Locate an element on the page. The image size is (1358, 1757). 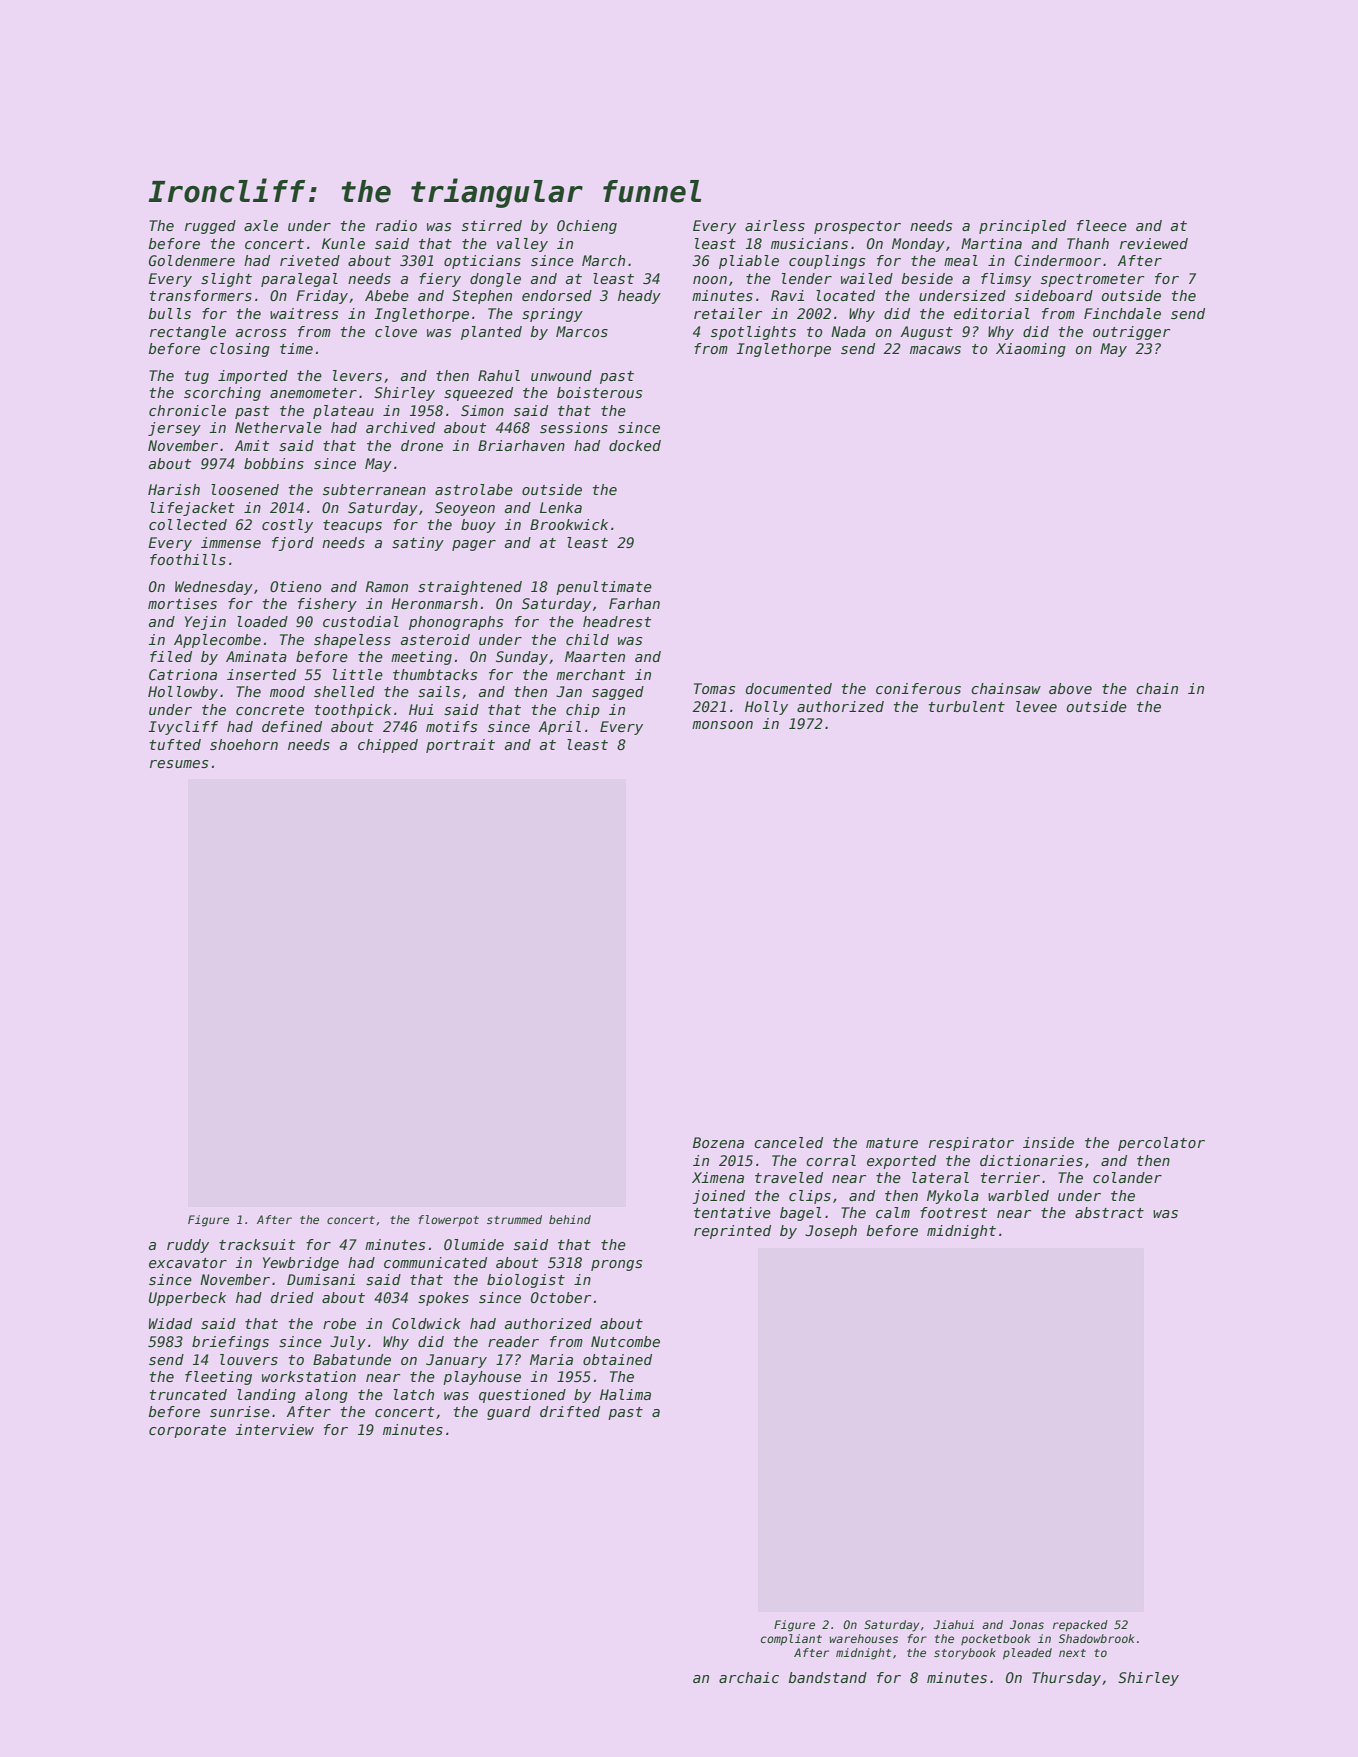
rugged is located at coordinates (210, 227).
